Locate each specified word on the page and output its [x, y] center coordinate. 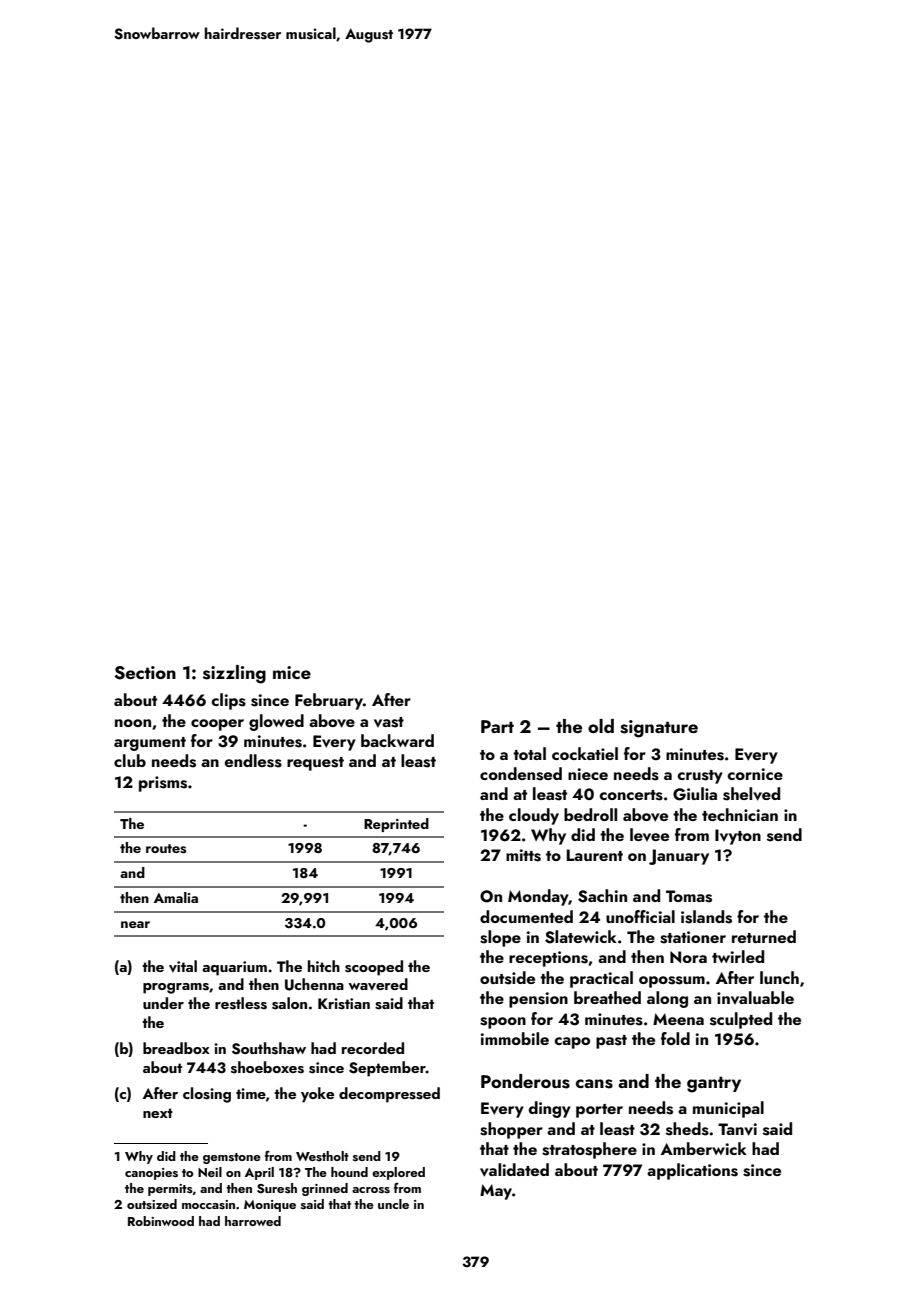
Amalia [176, 897]
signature [659, 729]
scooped [374, 968]
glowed [276, 722]
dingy [550, 1109]
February [329, 701]
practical [601, 979]
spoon [503, 1023]
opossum [672, 982]
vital [183, 966]
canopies [151, 1174]
